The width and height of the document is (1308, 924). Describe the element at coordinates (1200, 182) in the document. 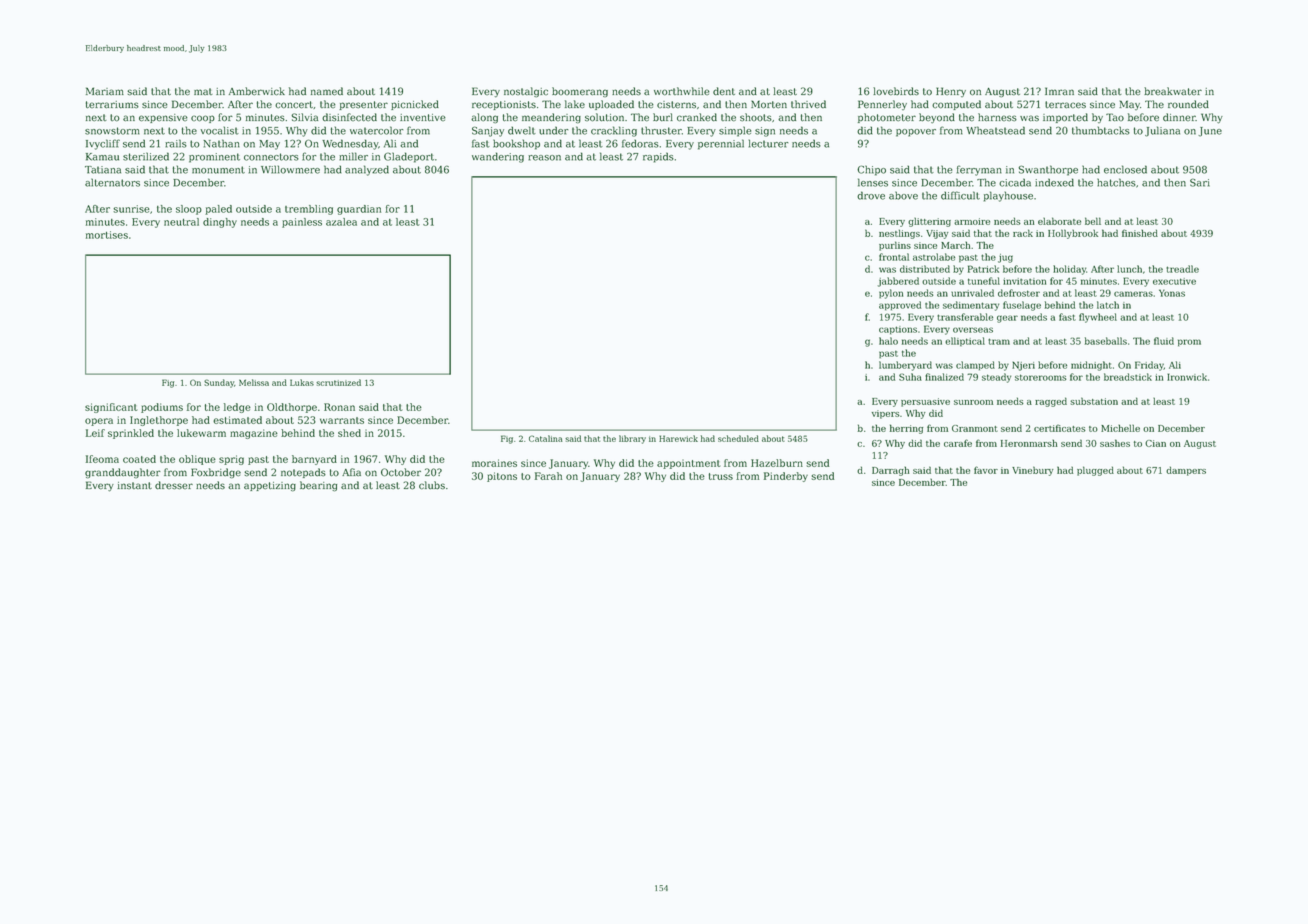

I see `Sari` at that location.
